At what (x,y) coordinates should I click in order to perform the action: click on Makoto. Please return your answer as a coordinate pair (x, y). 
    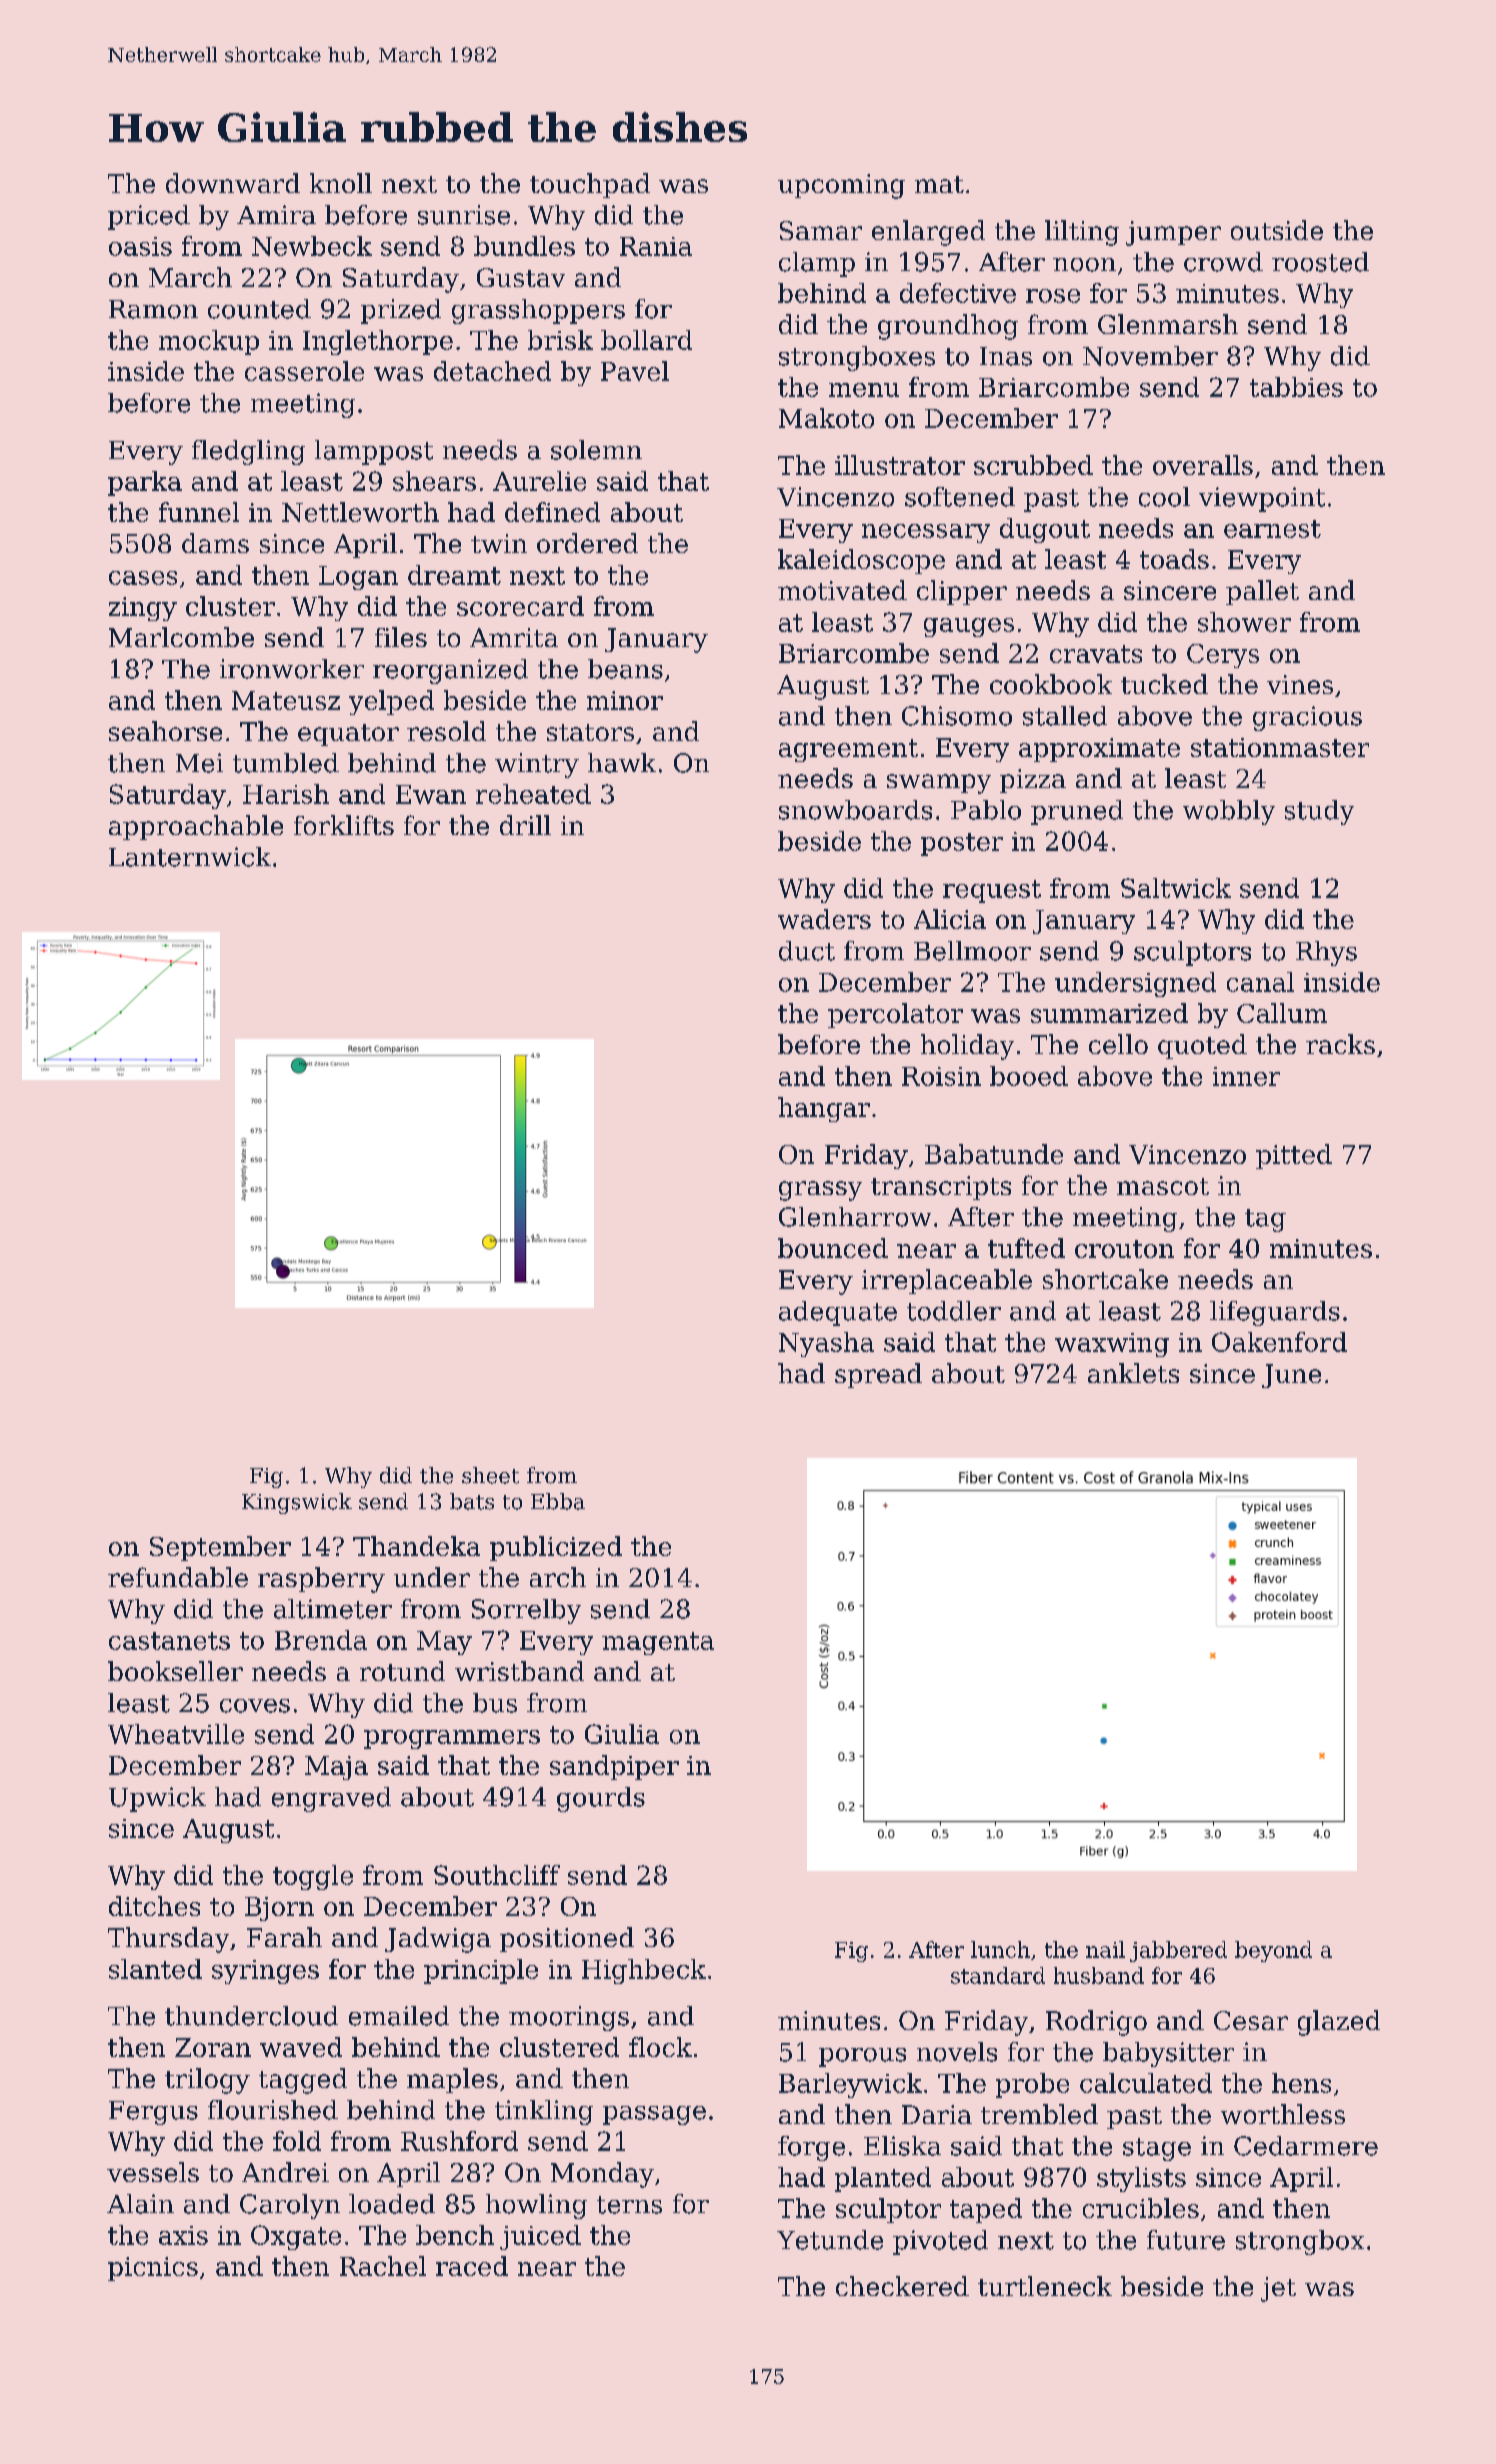
    Looking at the image, I should click on (826, 418).
